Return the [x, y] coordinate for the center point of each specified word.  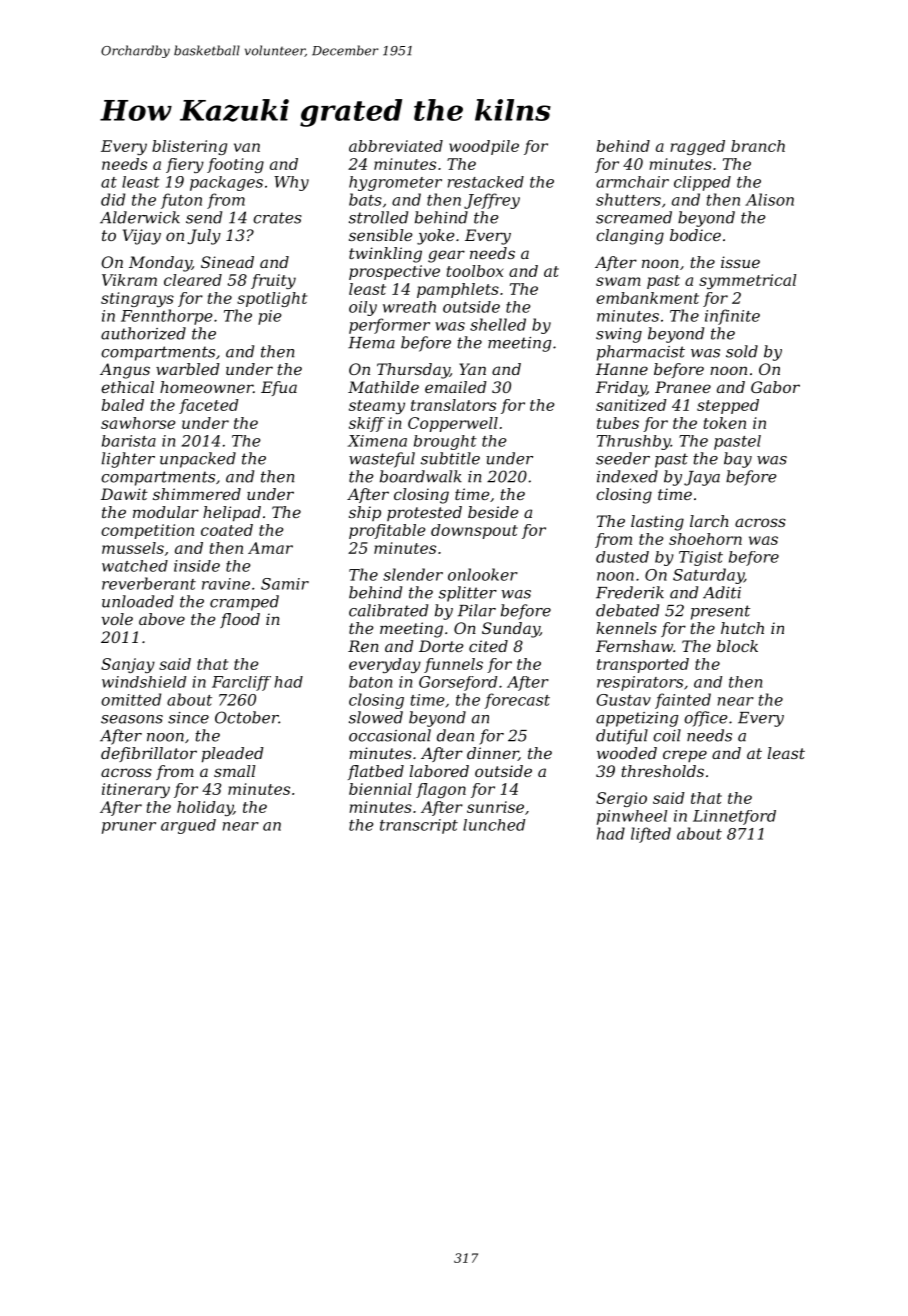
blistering [189, 147]
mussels [133, 548]
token [725, 423]
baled [123, 405]
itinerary [136, 790]
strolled [378, 217]
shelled [498, 324]
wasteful [382, 460]
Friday [621, 389]
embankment [647, 298]
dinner [492, 754]
